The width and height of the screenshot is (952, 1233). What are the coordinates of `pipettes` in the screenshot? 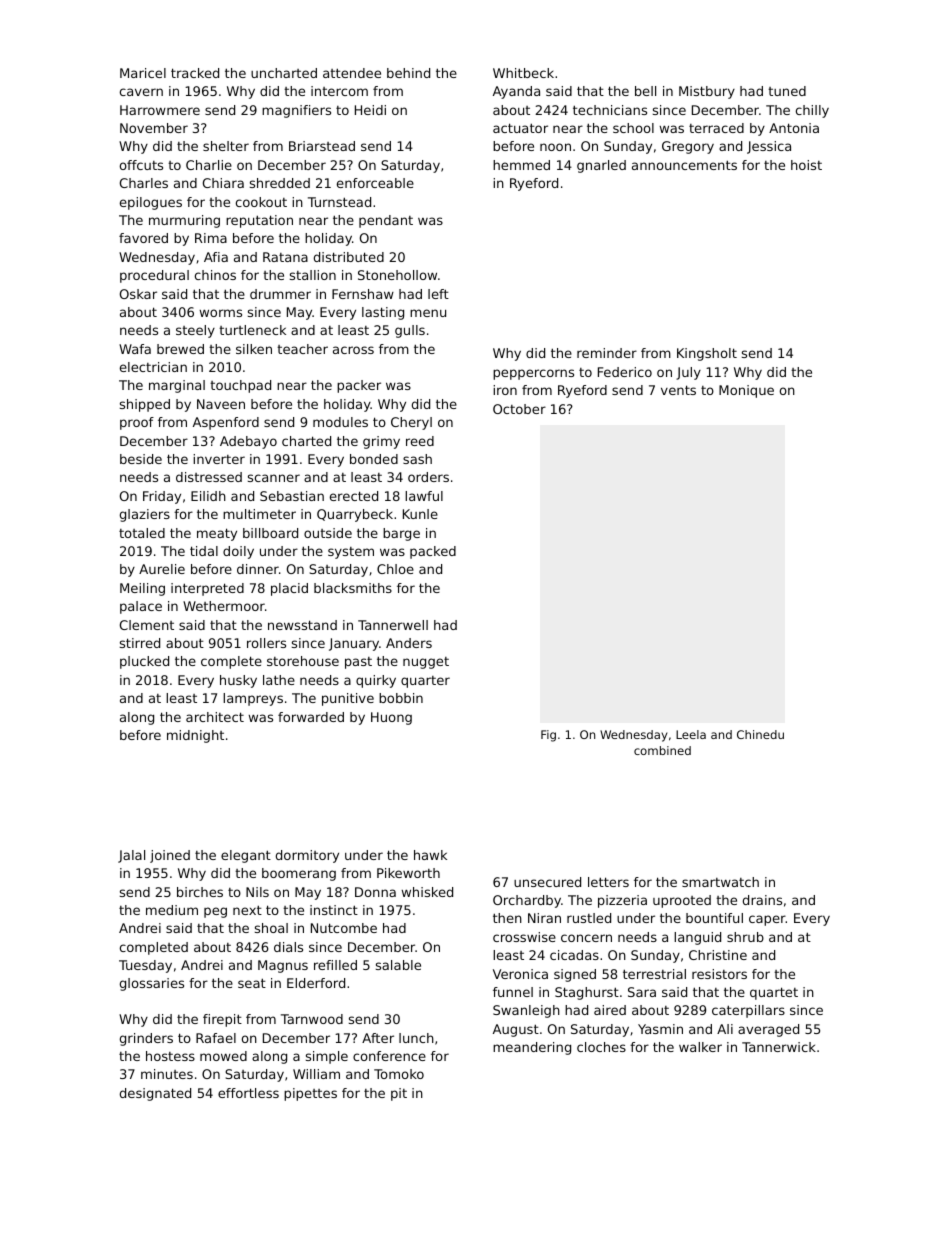 It's located at (310, 1094).
